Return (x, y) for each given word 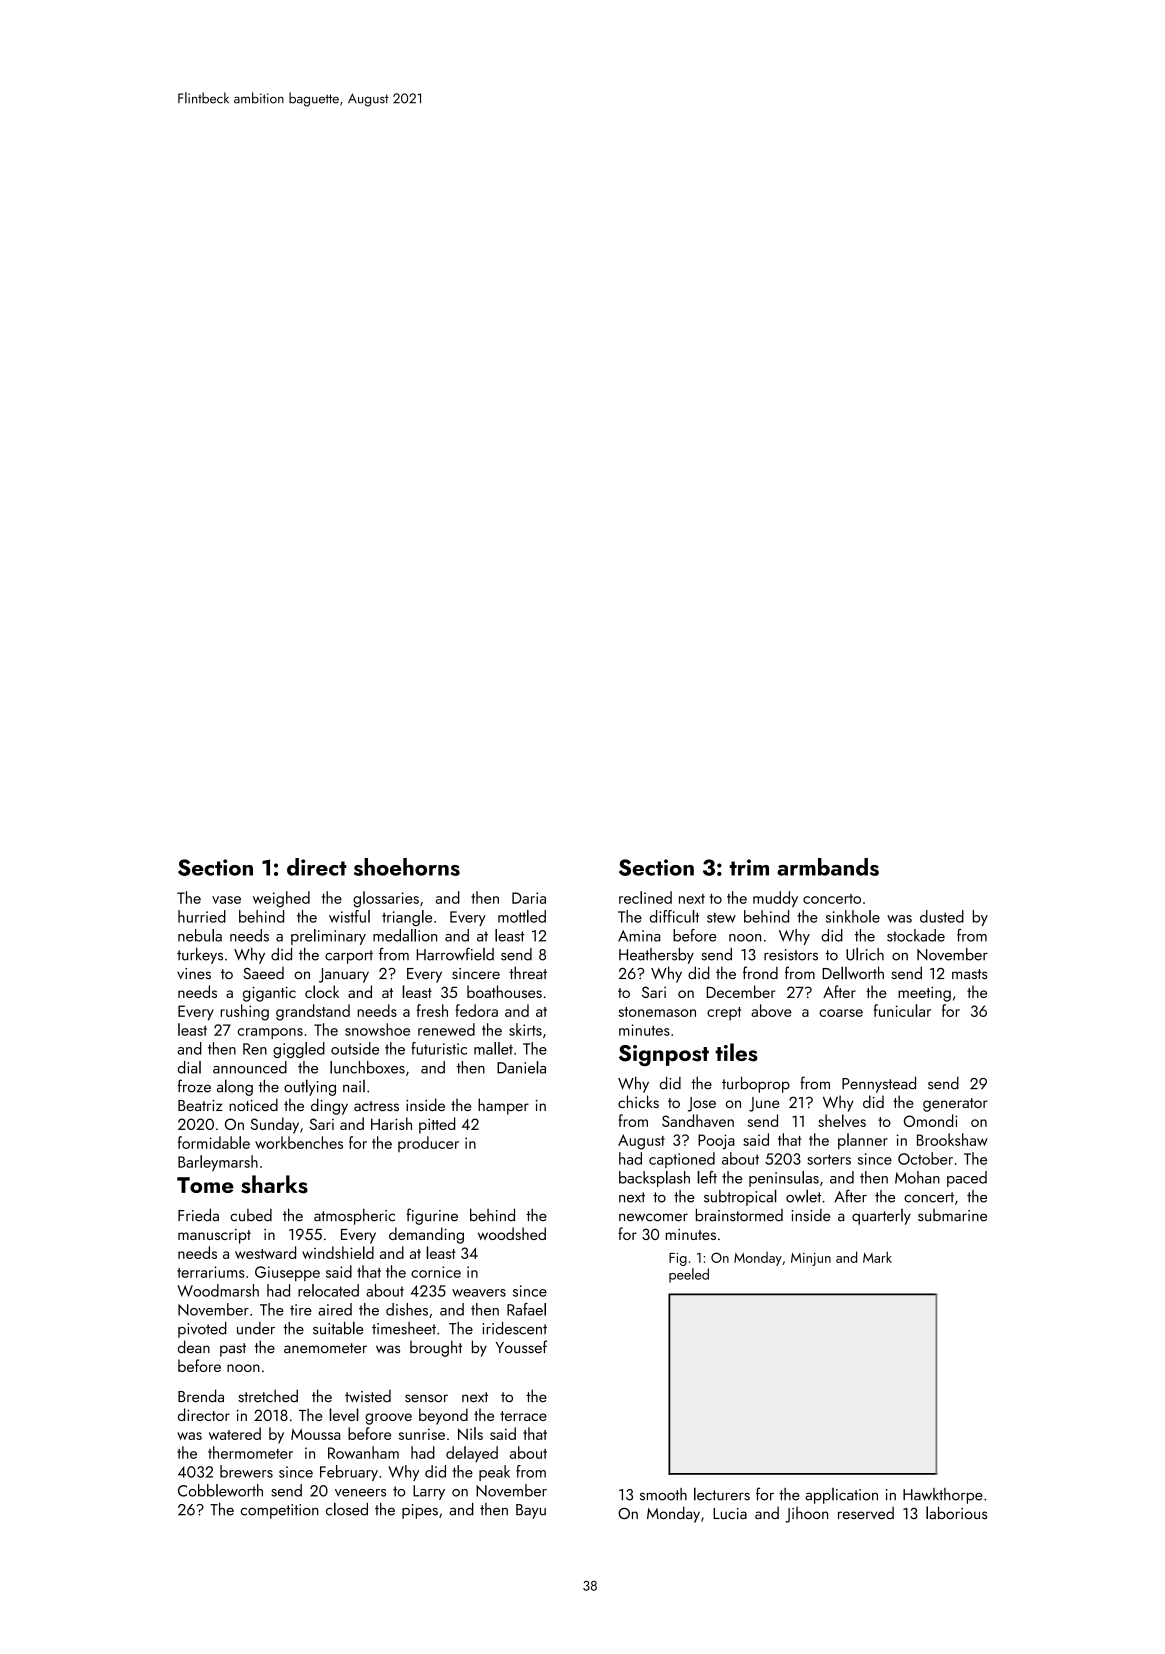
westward (265, 1252)
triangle (407, 918)
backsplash (654, 1179)
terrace (523, 1416)
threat (528, 973)
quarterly (881, 1217)
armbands (828, 867)
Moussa (315, 1434)
